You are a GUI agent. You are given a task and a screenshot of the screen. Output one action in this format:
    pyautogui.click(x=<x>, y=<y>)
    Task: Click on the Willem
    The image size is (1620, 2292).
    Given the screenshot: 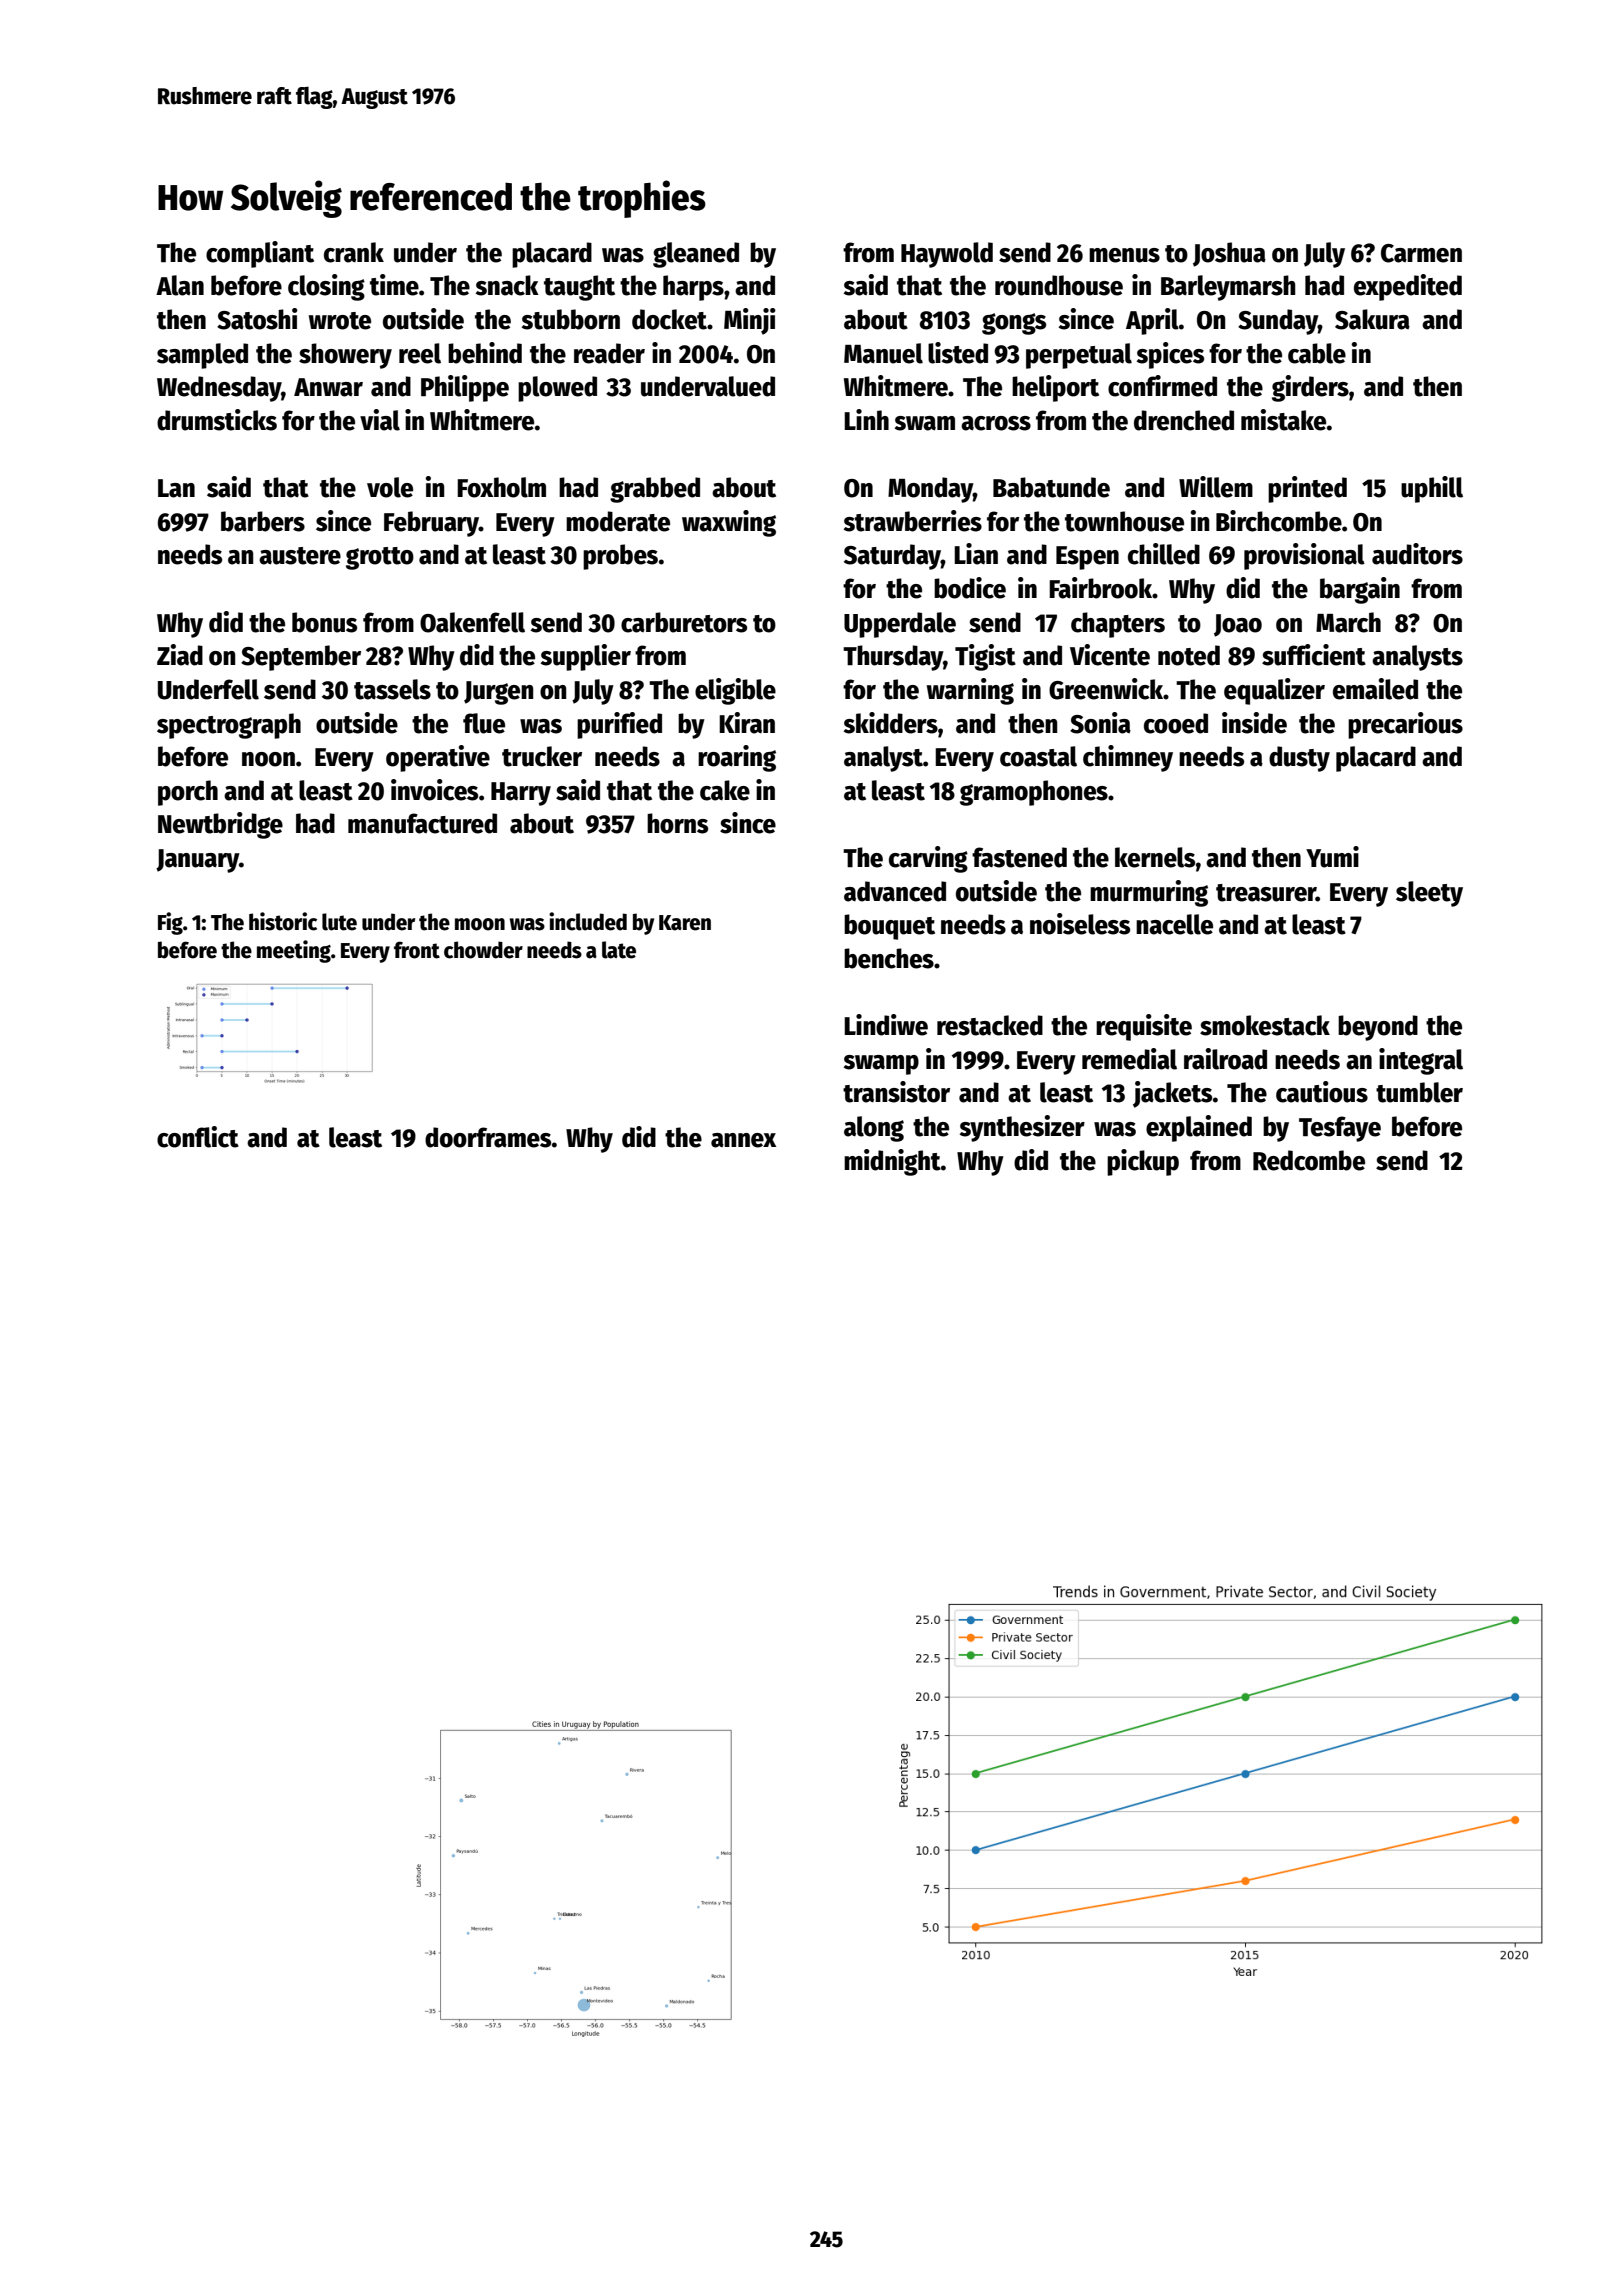 What is the action you would take?
    pyautogui.click(x=1216, y=487)
